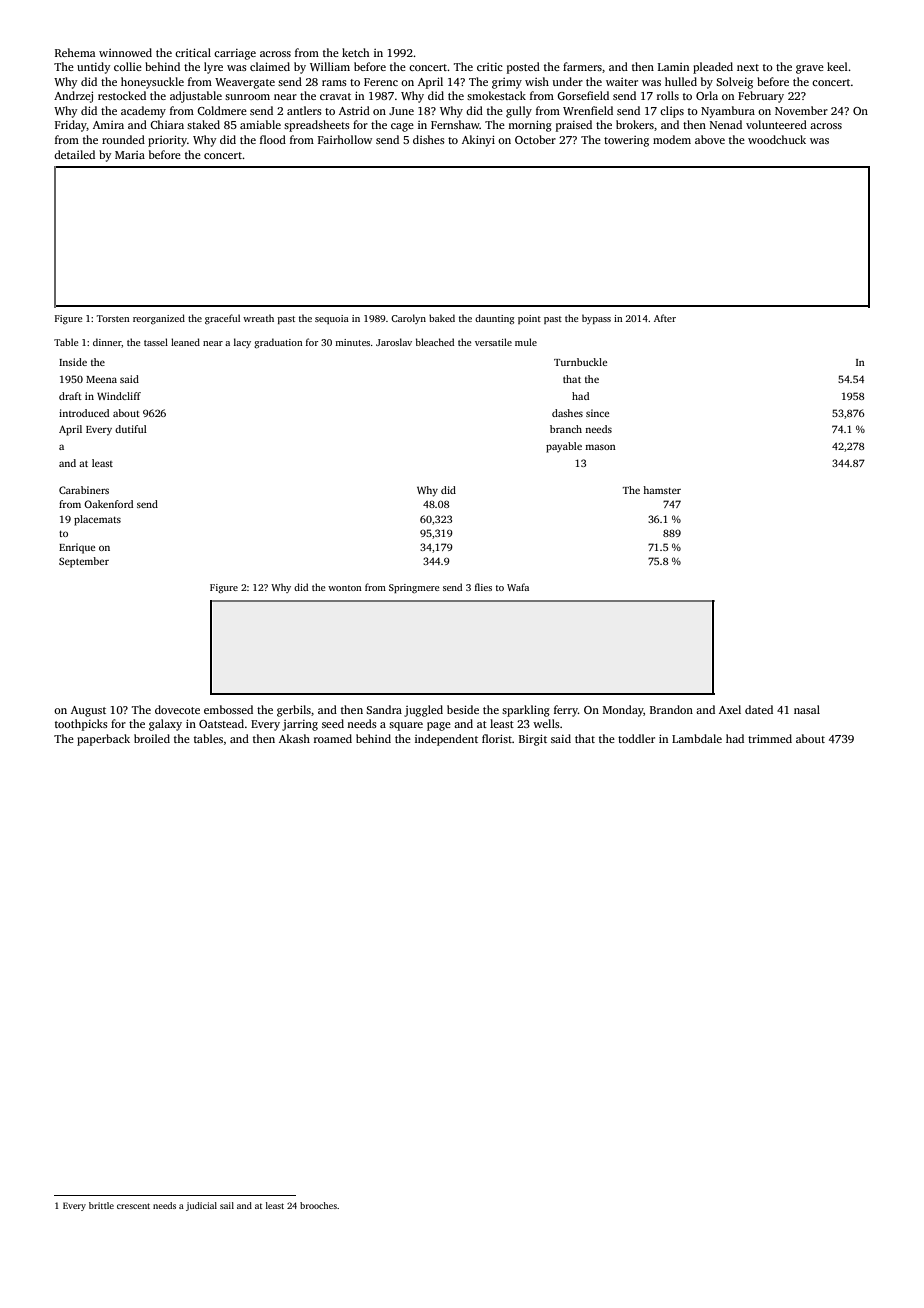 Image resolution: width=924 pixels, height=1308 pixels. What do you see at coordinates (582, 66) in the screenshot?
I see `farmers` at bounding box center [582, 66].
